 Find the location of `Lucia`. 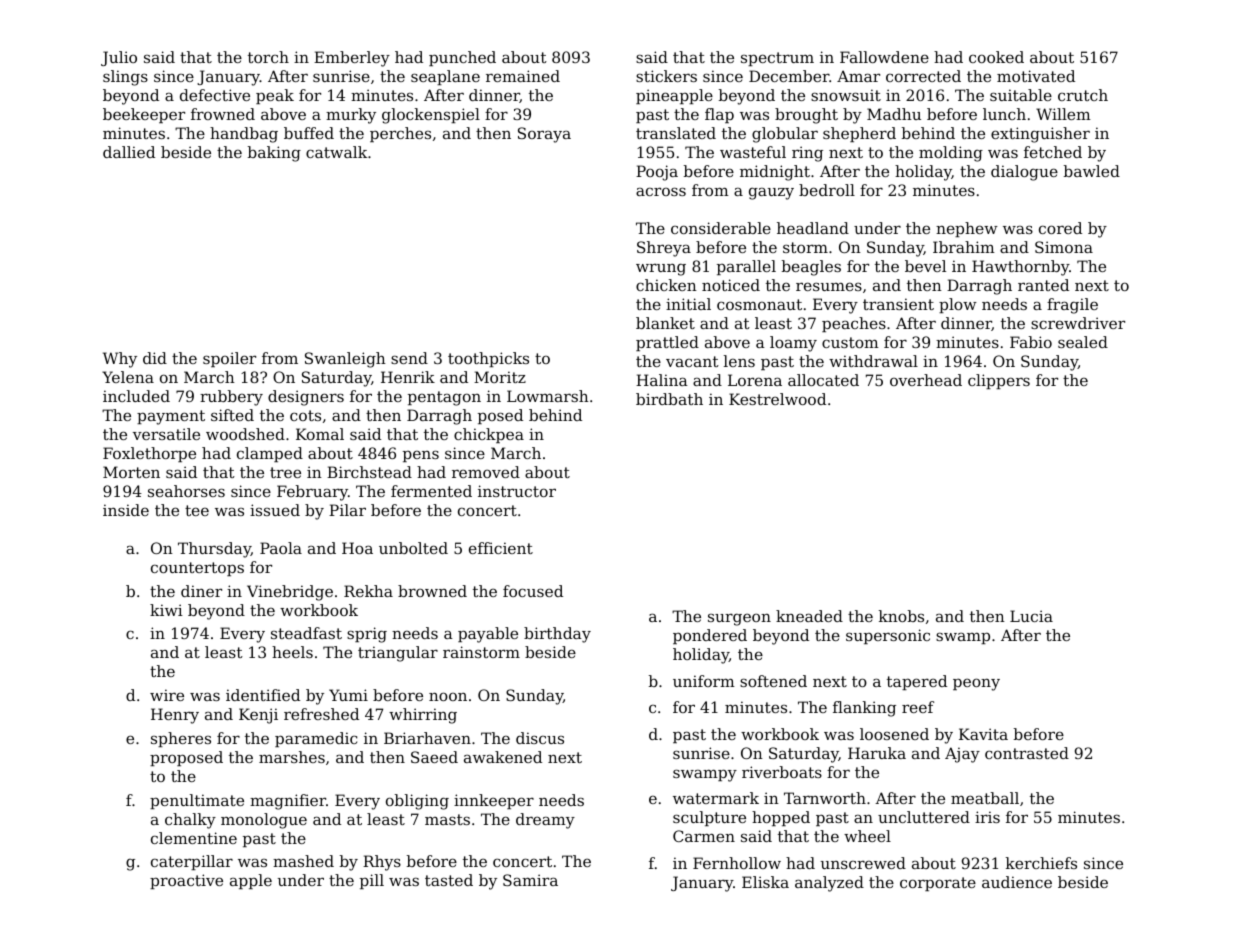

Lucia is located at coordinates (1031, 616).
